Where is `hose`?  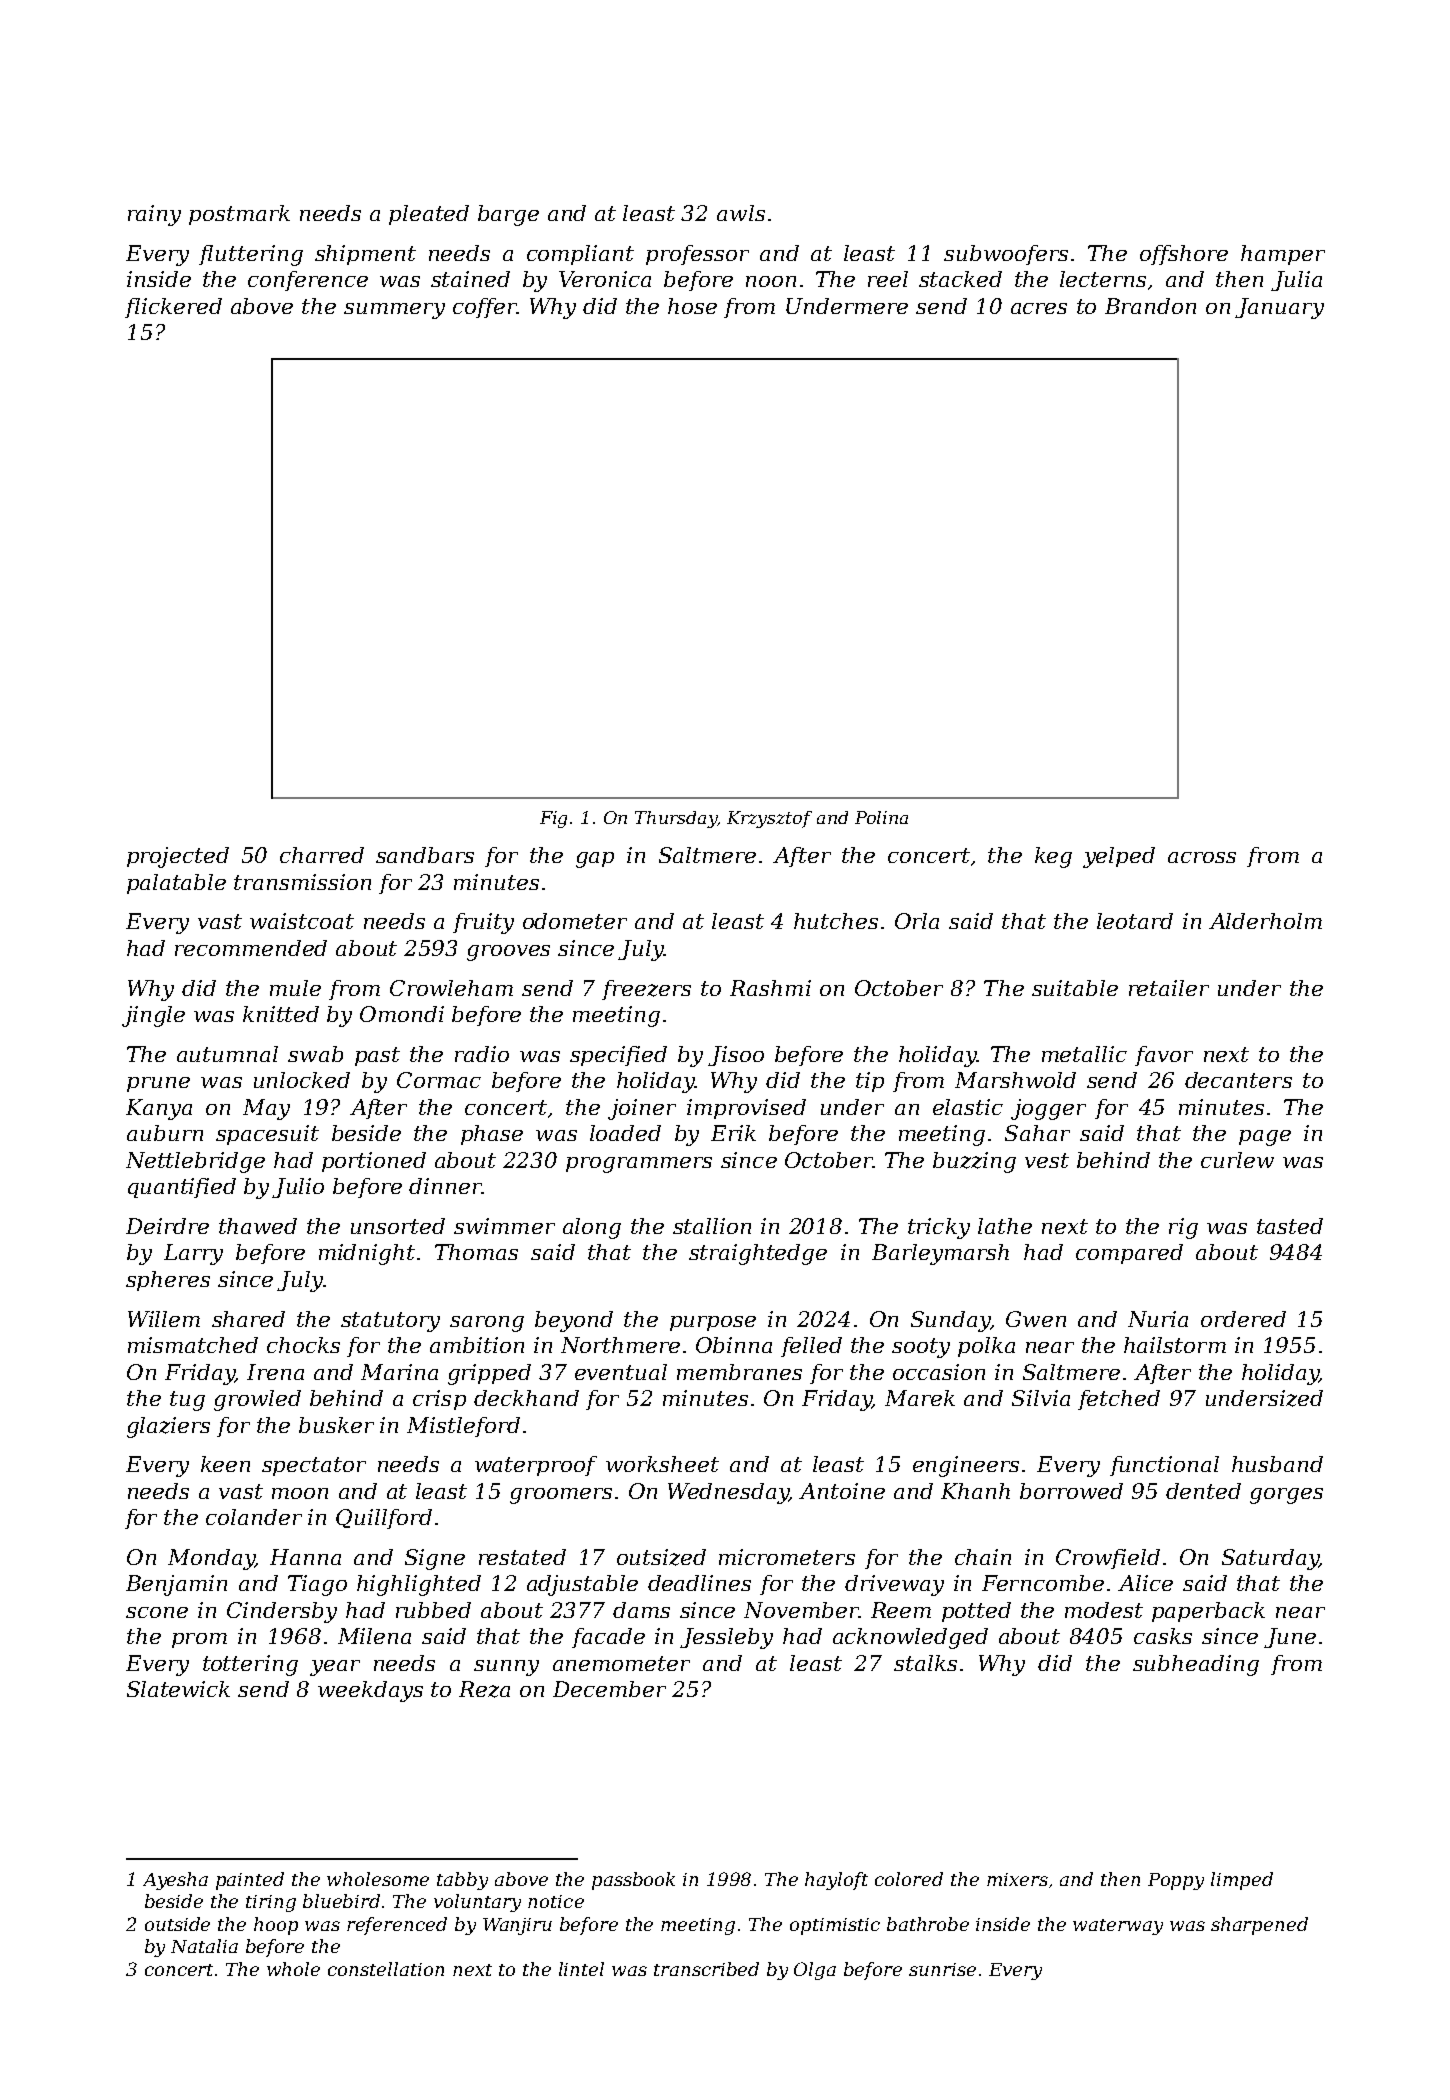 hose is located at coordinates (692, 306).
